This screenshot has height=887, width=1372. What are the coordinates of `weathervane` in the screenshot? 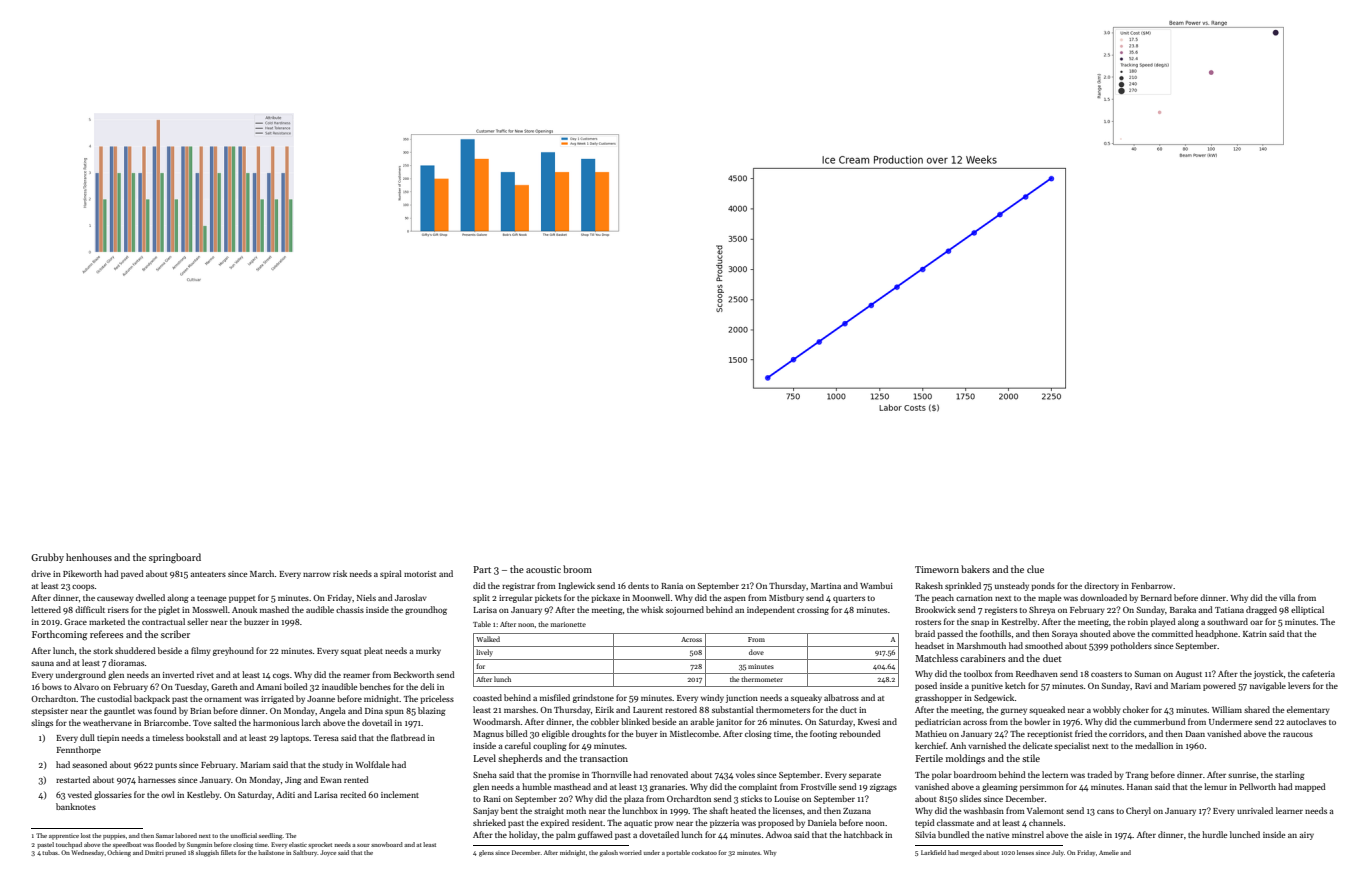 It's located at (107, 722).
